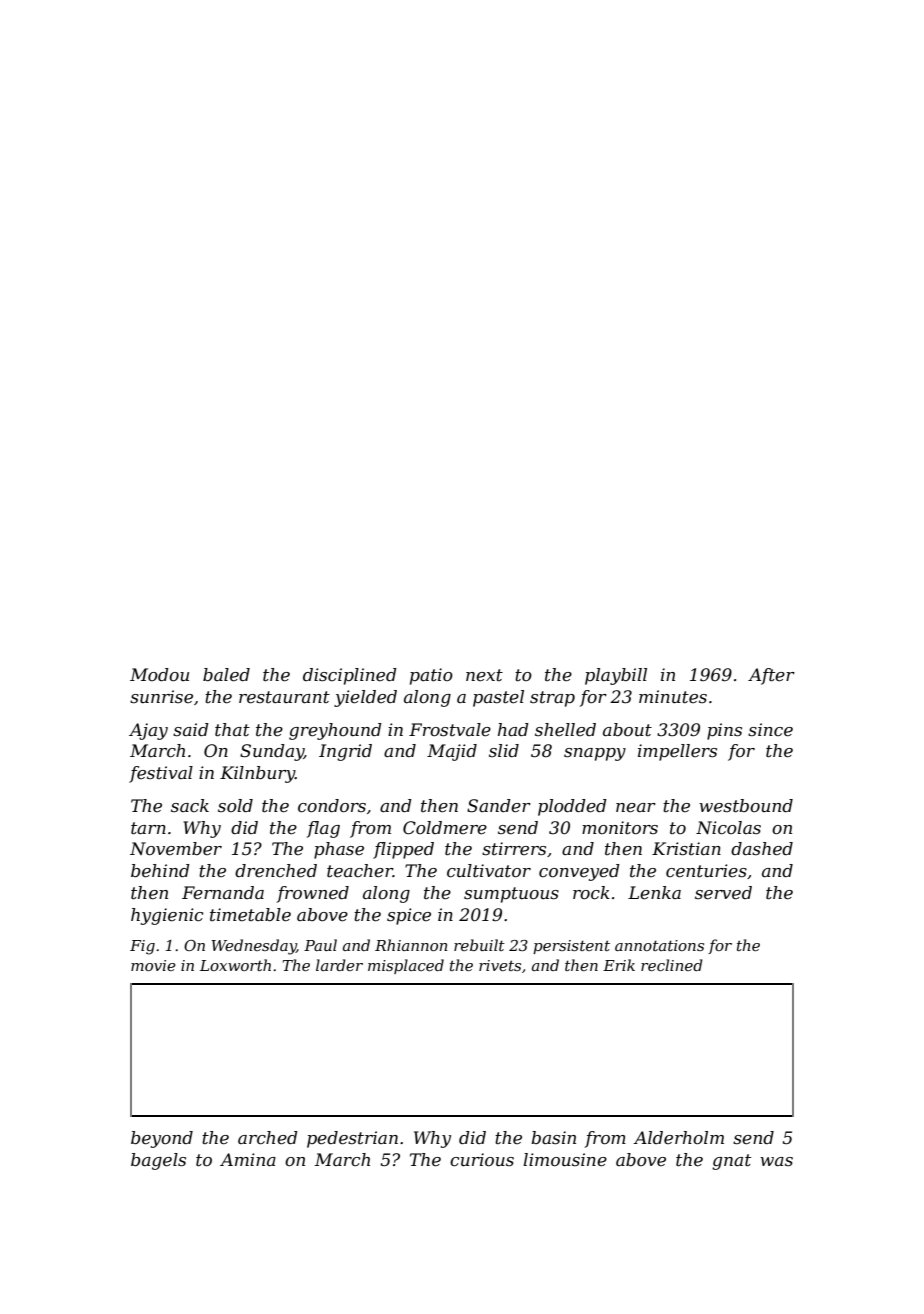 The image size is (924, 1314). I want to click on arched, so click(268, 1138).
